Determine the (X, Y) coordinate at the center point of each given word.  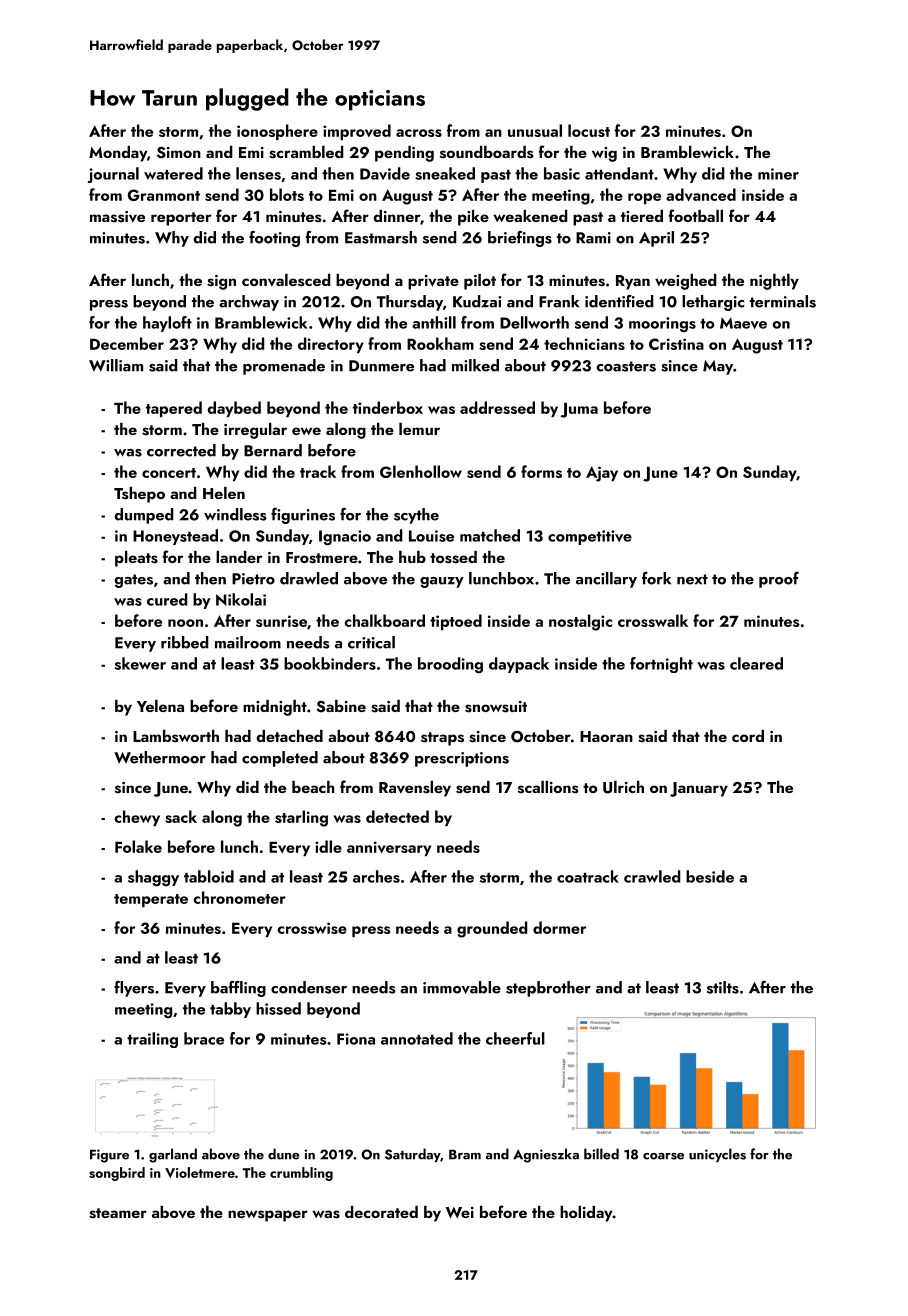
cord (748, 736)
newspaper (268, 1216)
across (419, 133)
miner (778, 174)
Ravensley (415, 789)
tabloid (209, 876)
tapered (174, 409)
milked (475, 365)
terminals (783, 301)
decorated (381, 1212)
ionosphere (277, 132)
